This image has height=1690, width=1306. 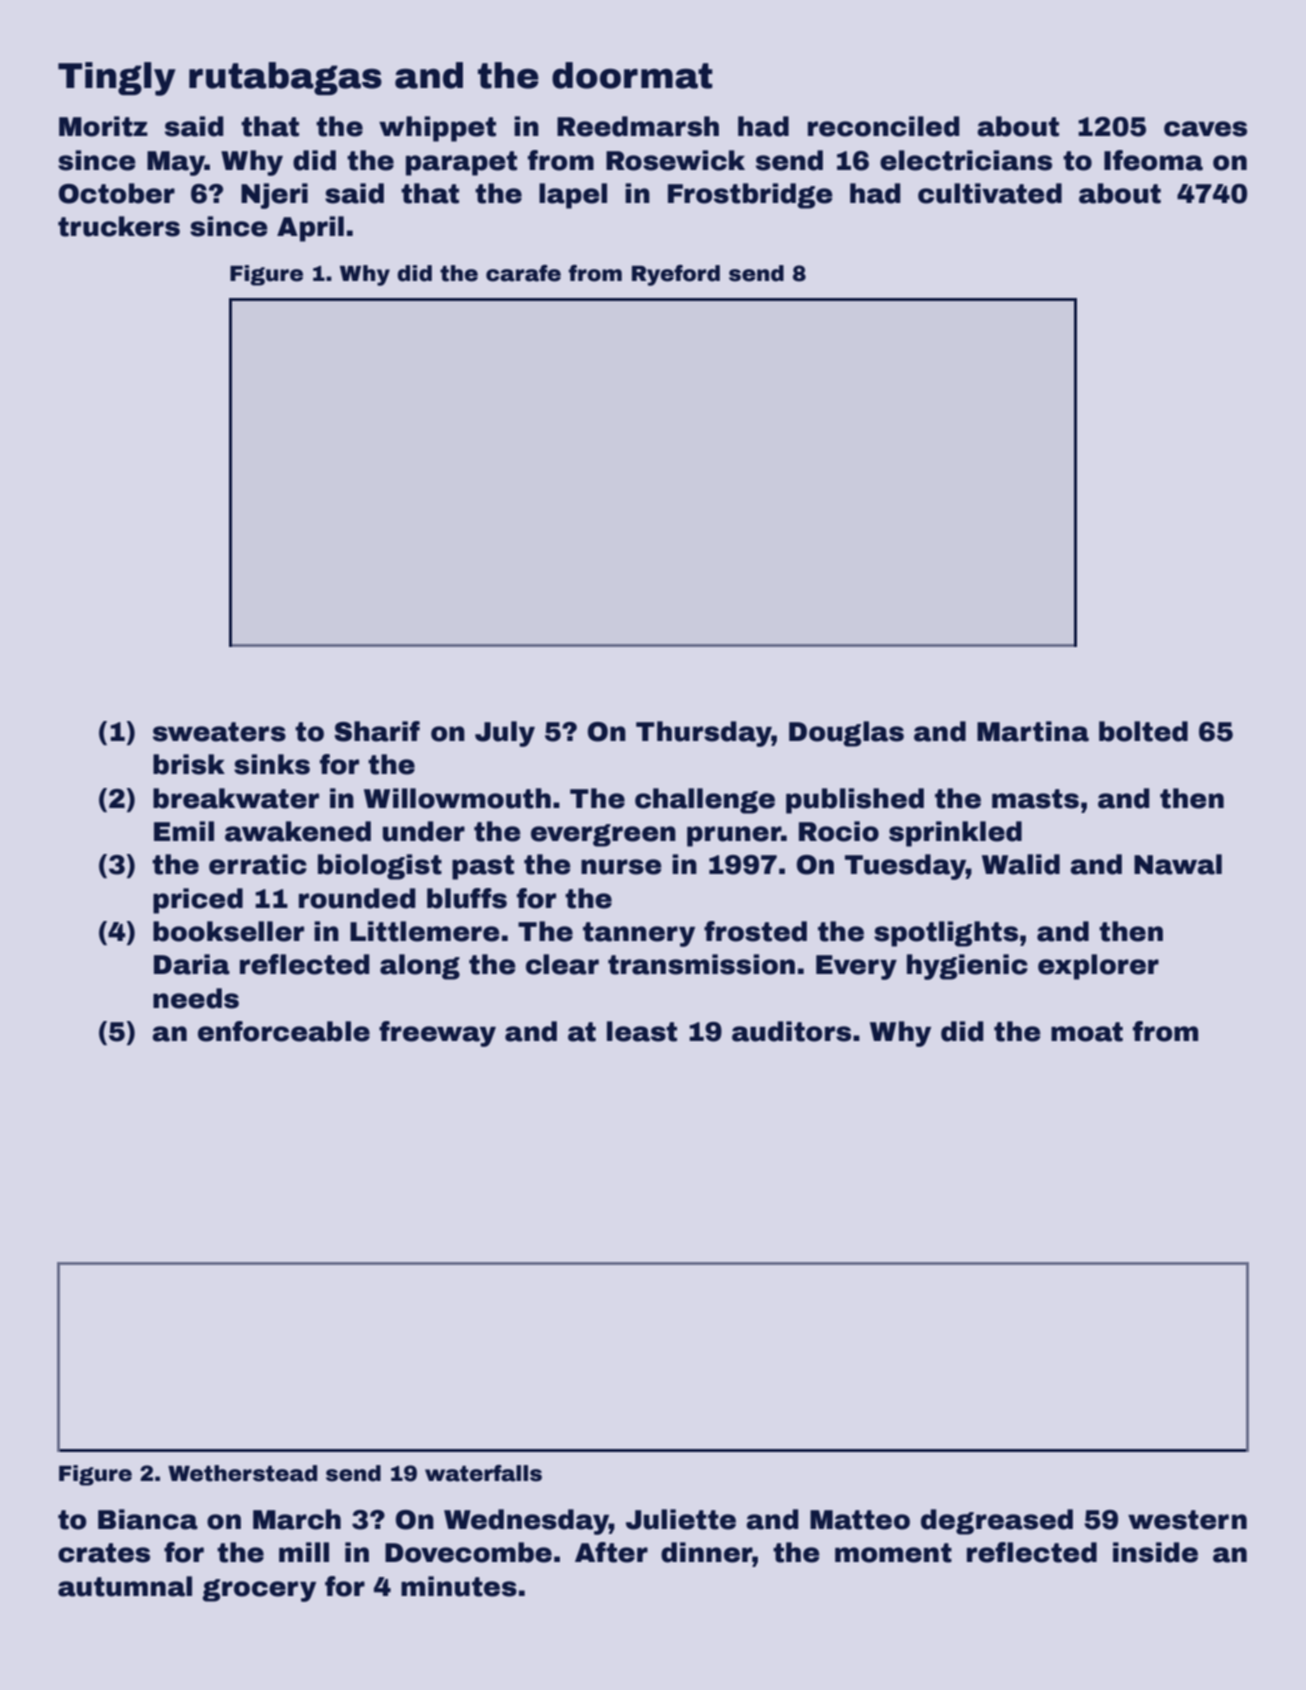 What do you see at coordinates (1205, 129) in the image?
I see `caves` at bounding box center [1205, 129].
